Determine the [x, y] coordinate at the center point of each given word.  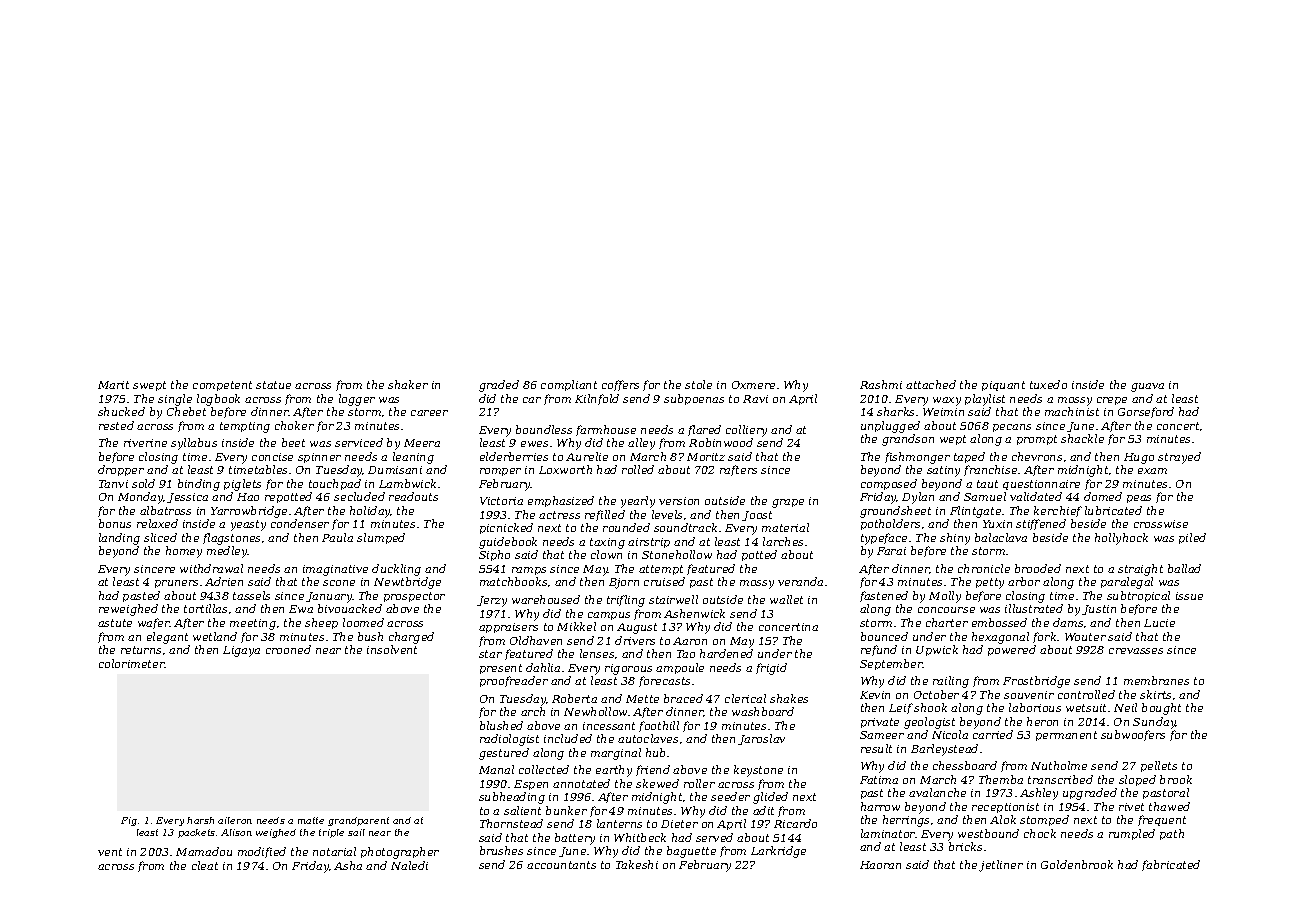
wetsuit [1086, 708]
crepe [1112, 401]
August [637, 628]
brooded [1038, 568]
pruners [176, 584]
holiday [370, 512]
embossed [999, 622]
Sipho [494, 555]
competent [222, 386]
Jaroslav [761, 739]
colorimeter [132, 663]
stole [698, 384]
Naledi [409, 865]
